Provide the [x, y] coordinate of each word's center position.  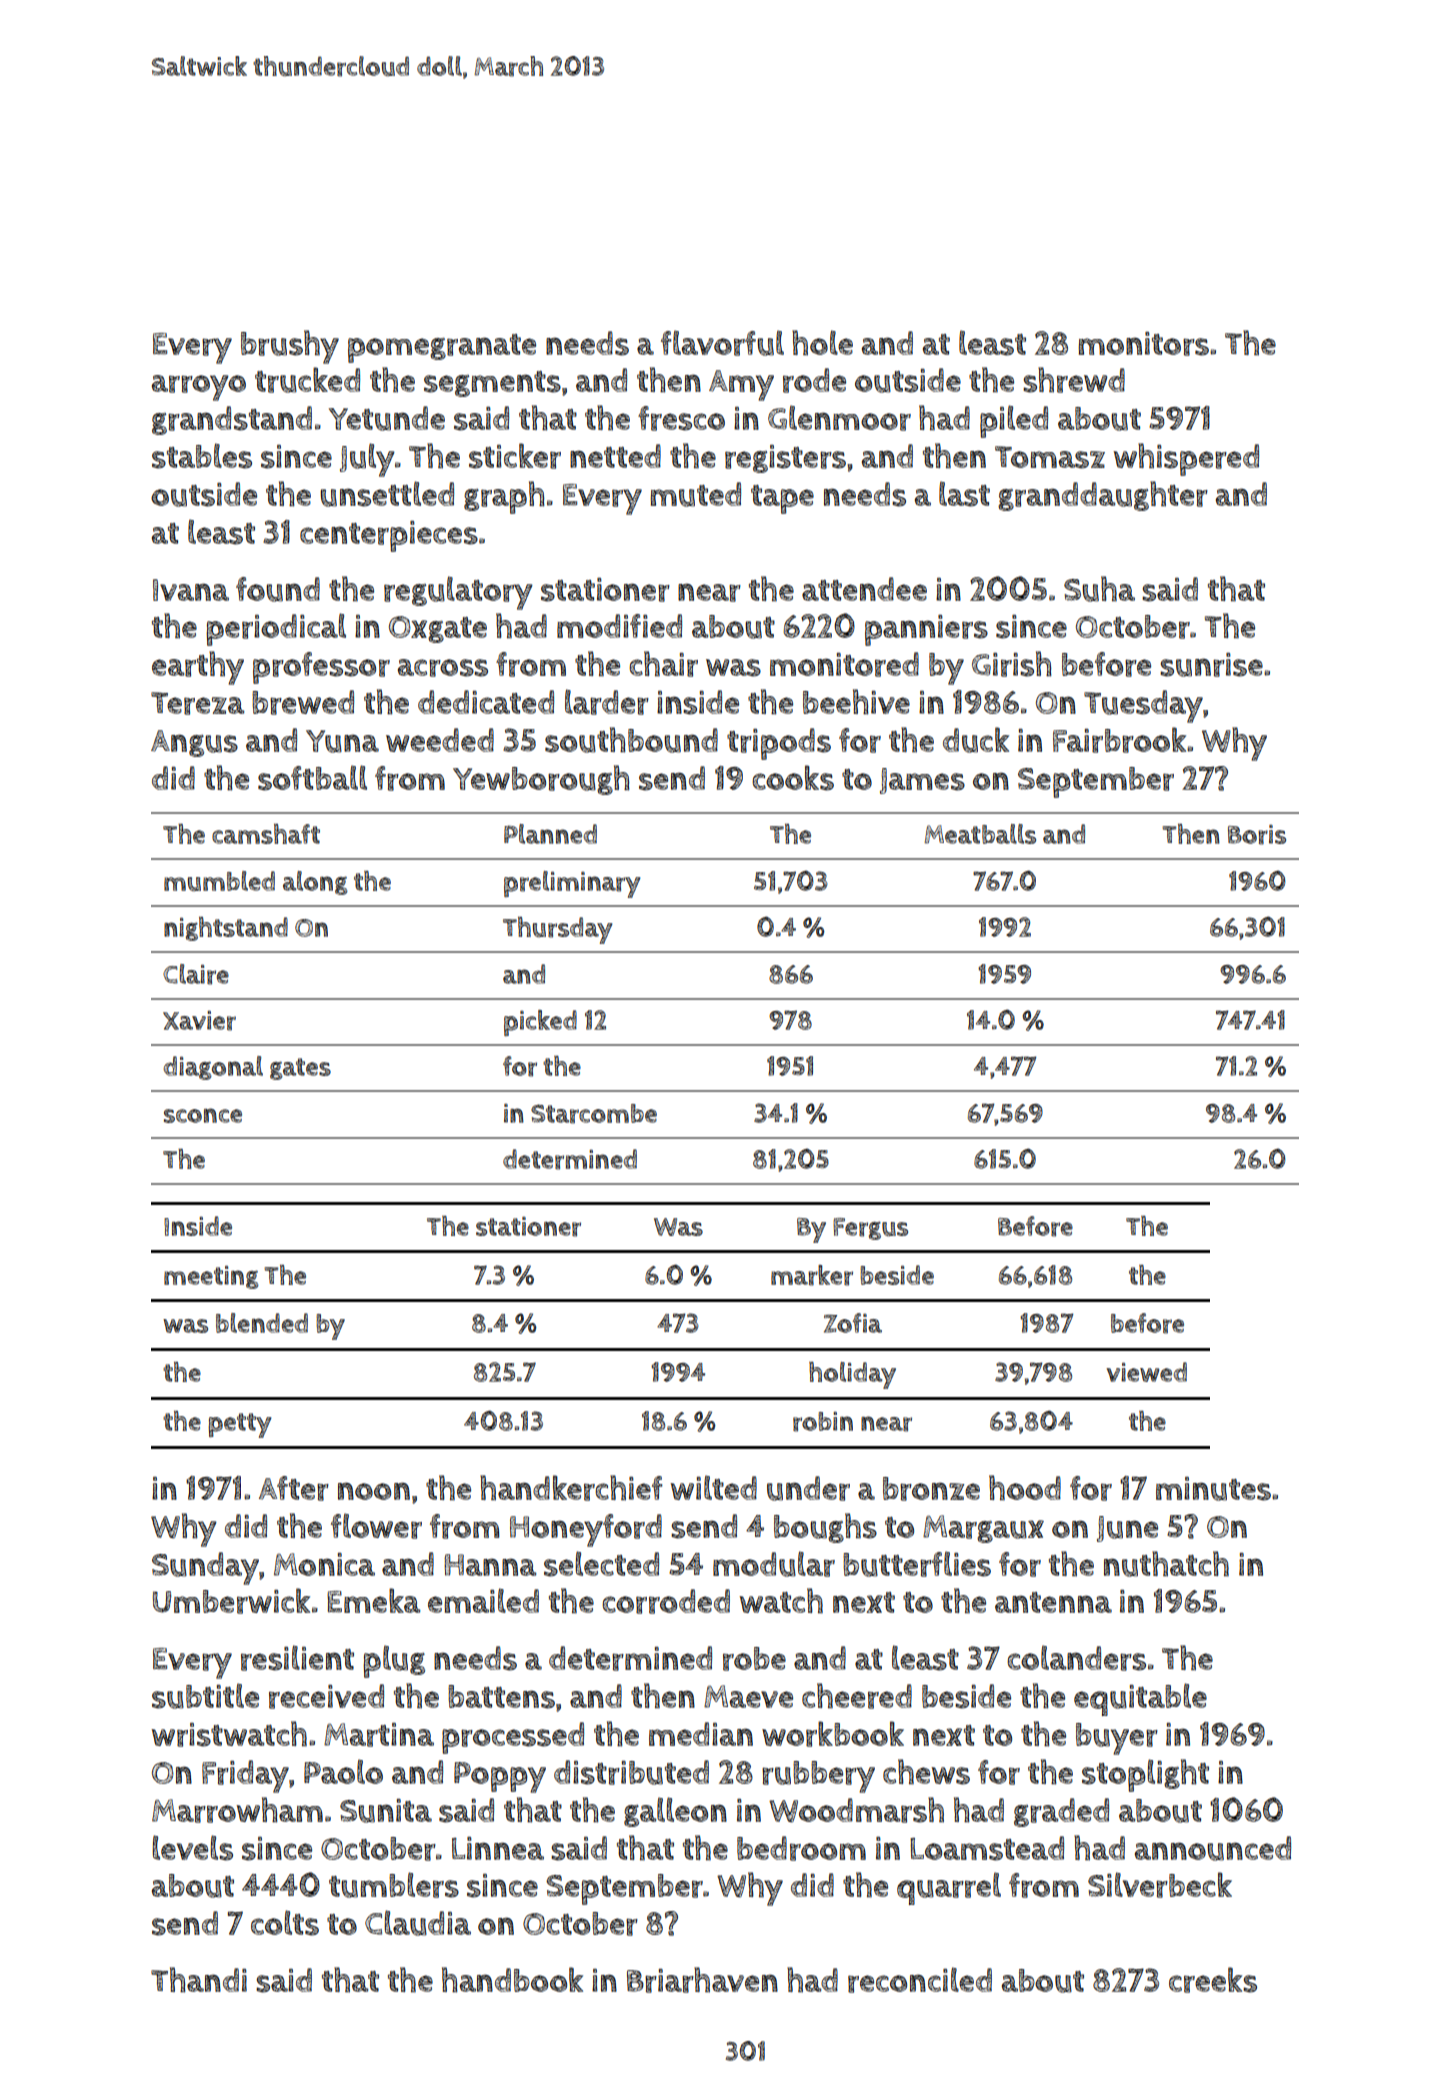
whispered [1186, 459]
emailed [483, 1600]
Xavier [199, 1021]
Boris [1257, 835]
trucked [307, 380]
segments [492, 384]
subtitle [205, 1696]
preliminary [572, 884]
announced [1213, 1848]
